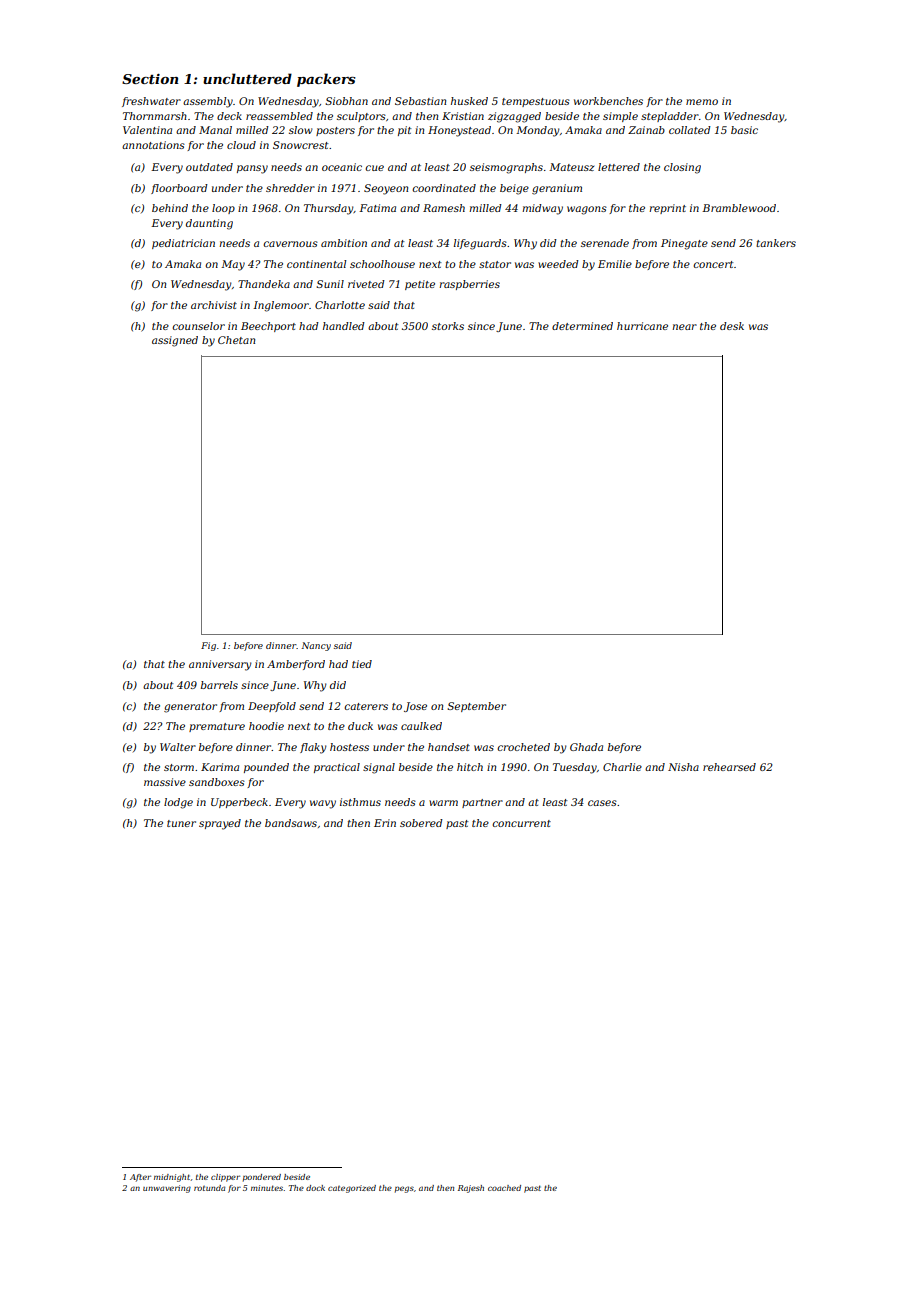 The image size is (924, 1308). Describe the element at coordinates (404, 1189) in the image. I see `pegs` at that location.
